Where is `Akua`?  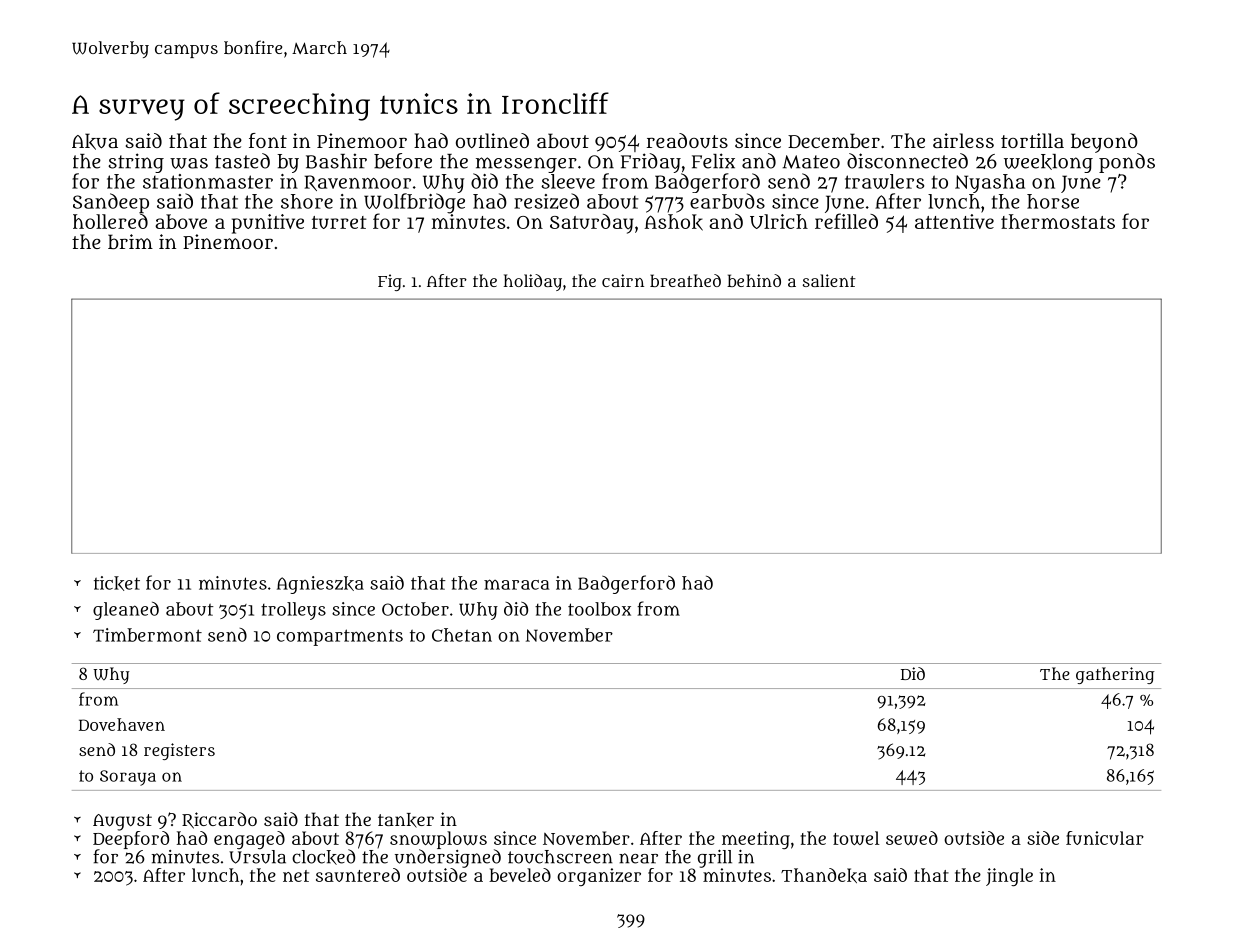
Akua is located at coordinates (95, 141).
